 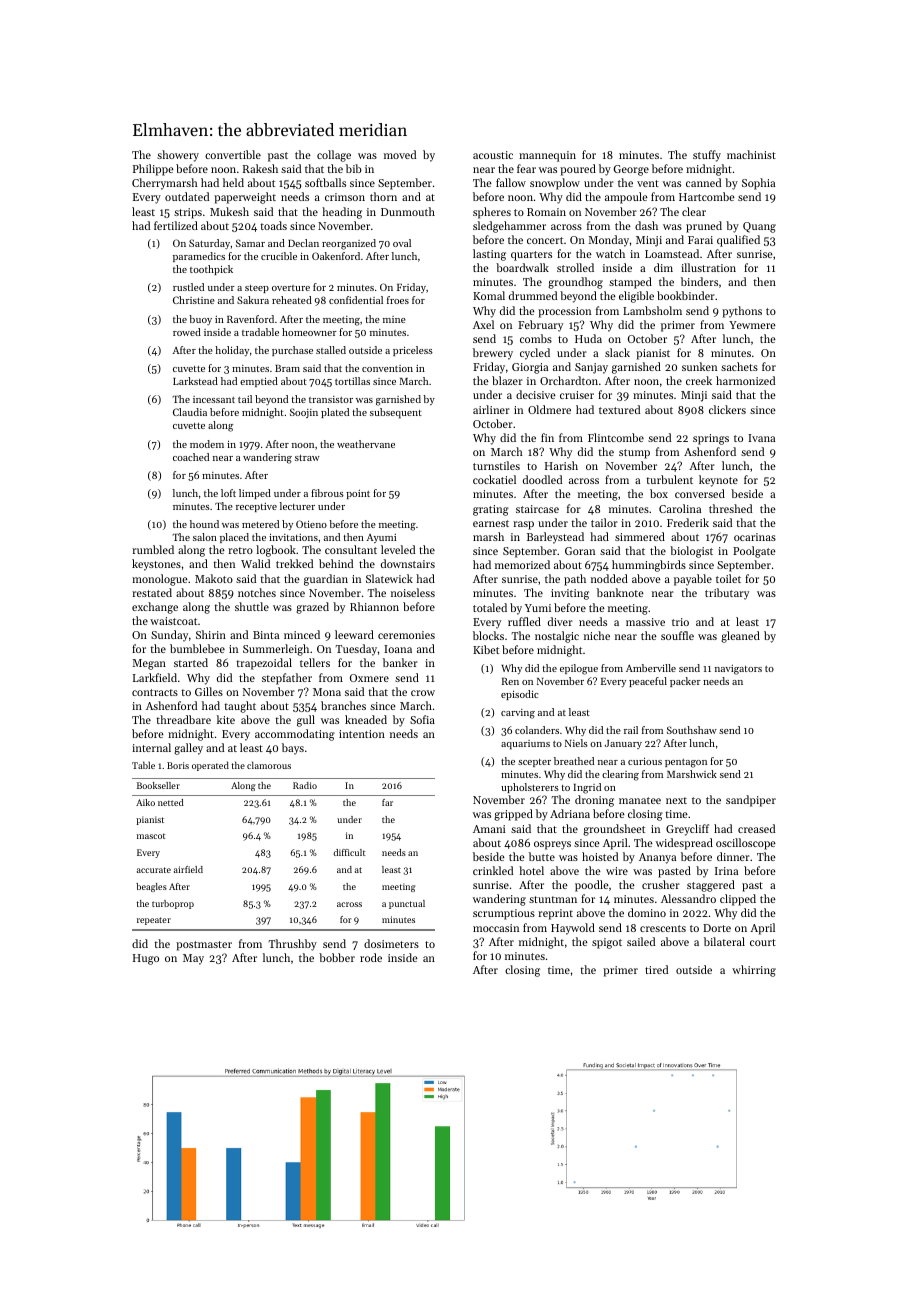 What do you see at coordinates (526, 168) in the image?
I see `fear` at bounding box center [526, 168].
